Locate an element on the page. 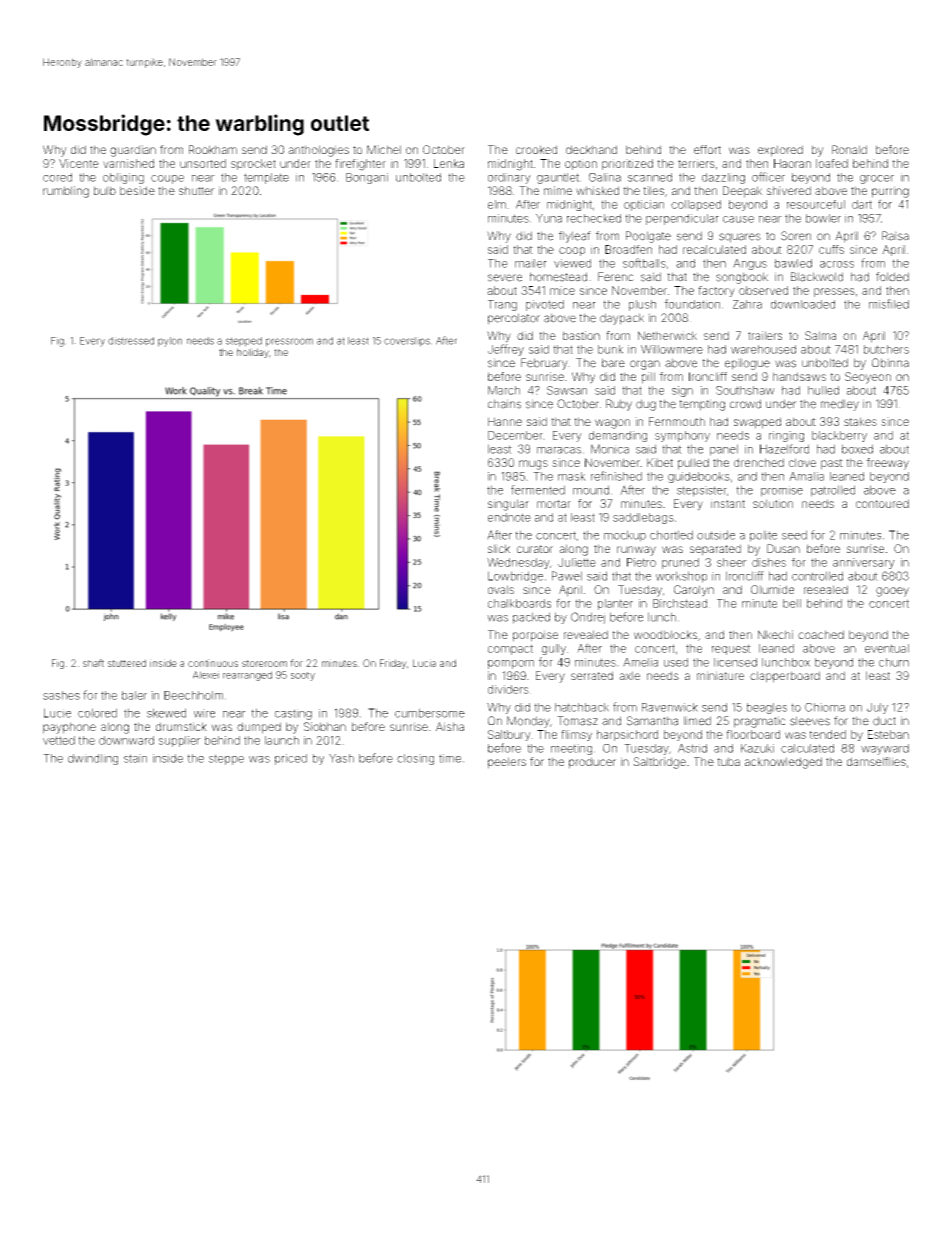 The image size is (952, 1233). vetted is located at coordinates (59, 740).
